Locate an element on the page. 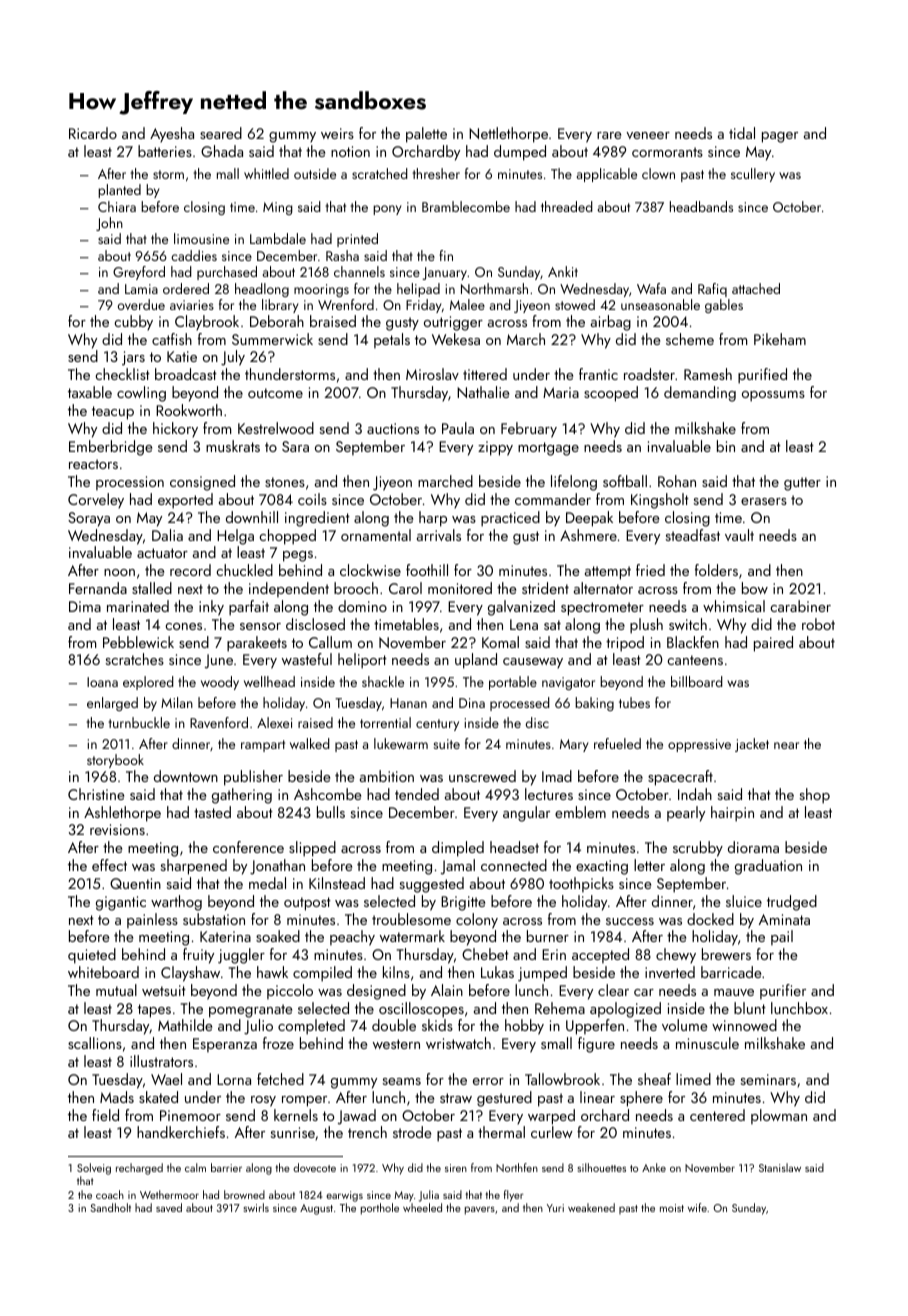 This document has width=908, height=1316. rare is located at coordinates (609, 135).
